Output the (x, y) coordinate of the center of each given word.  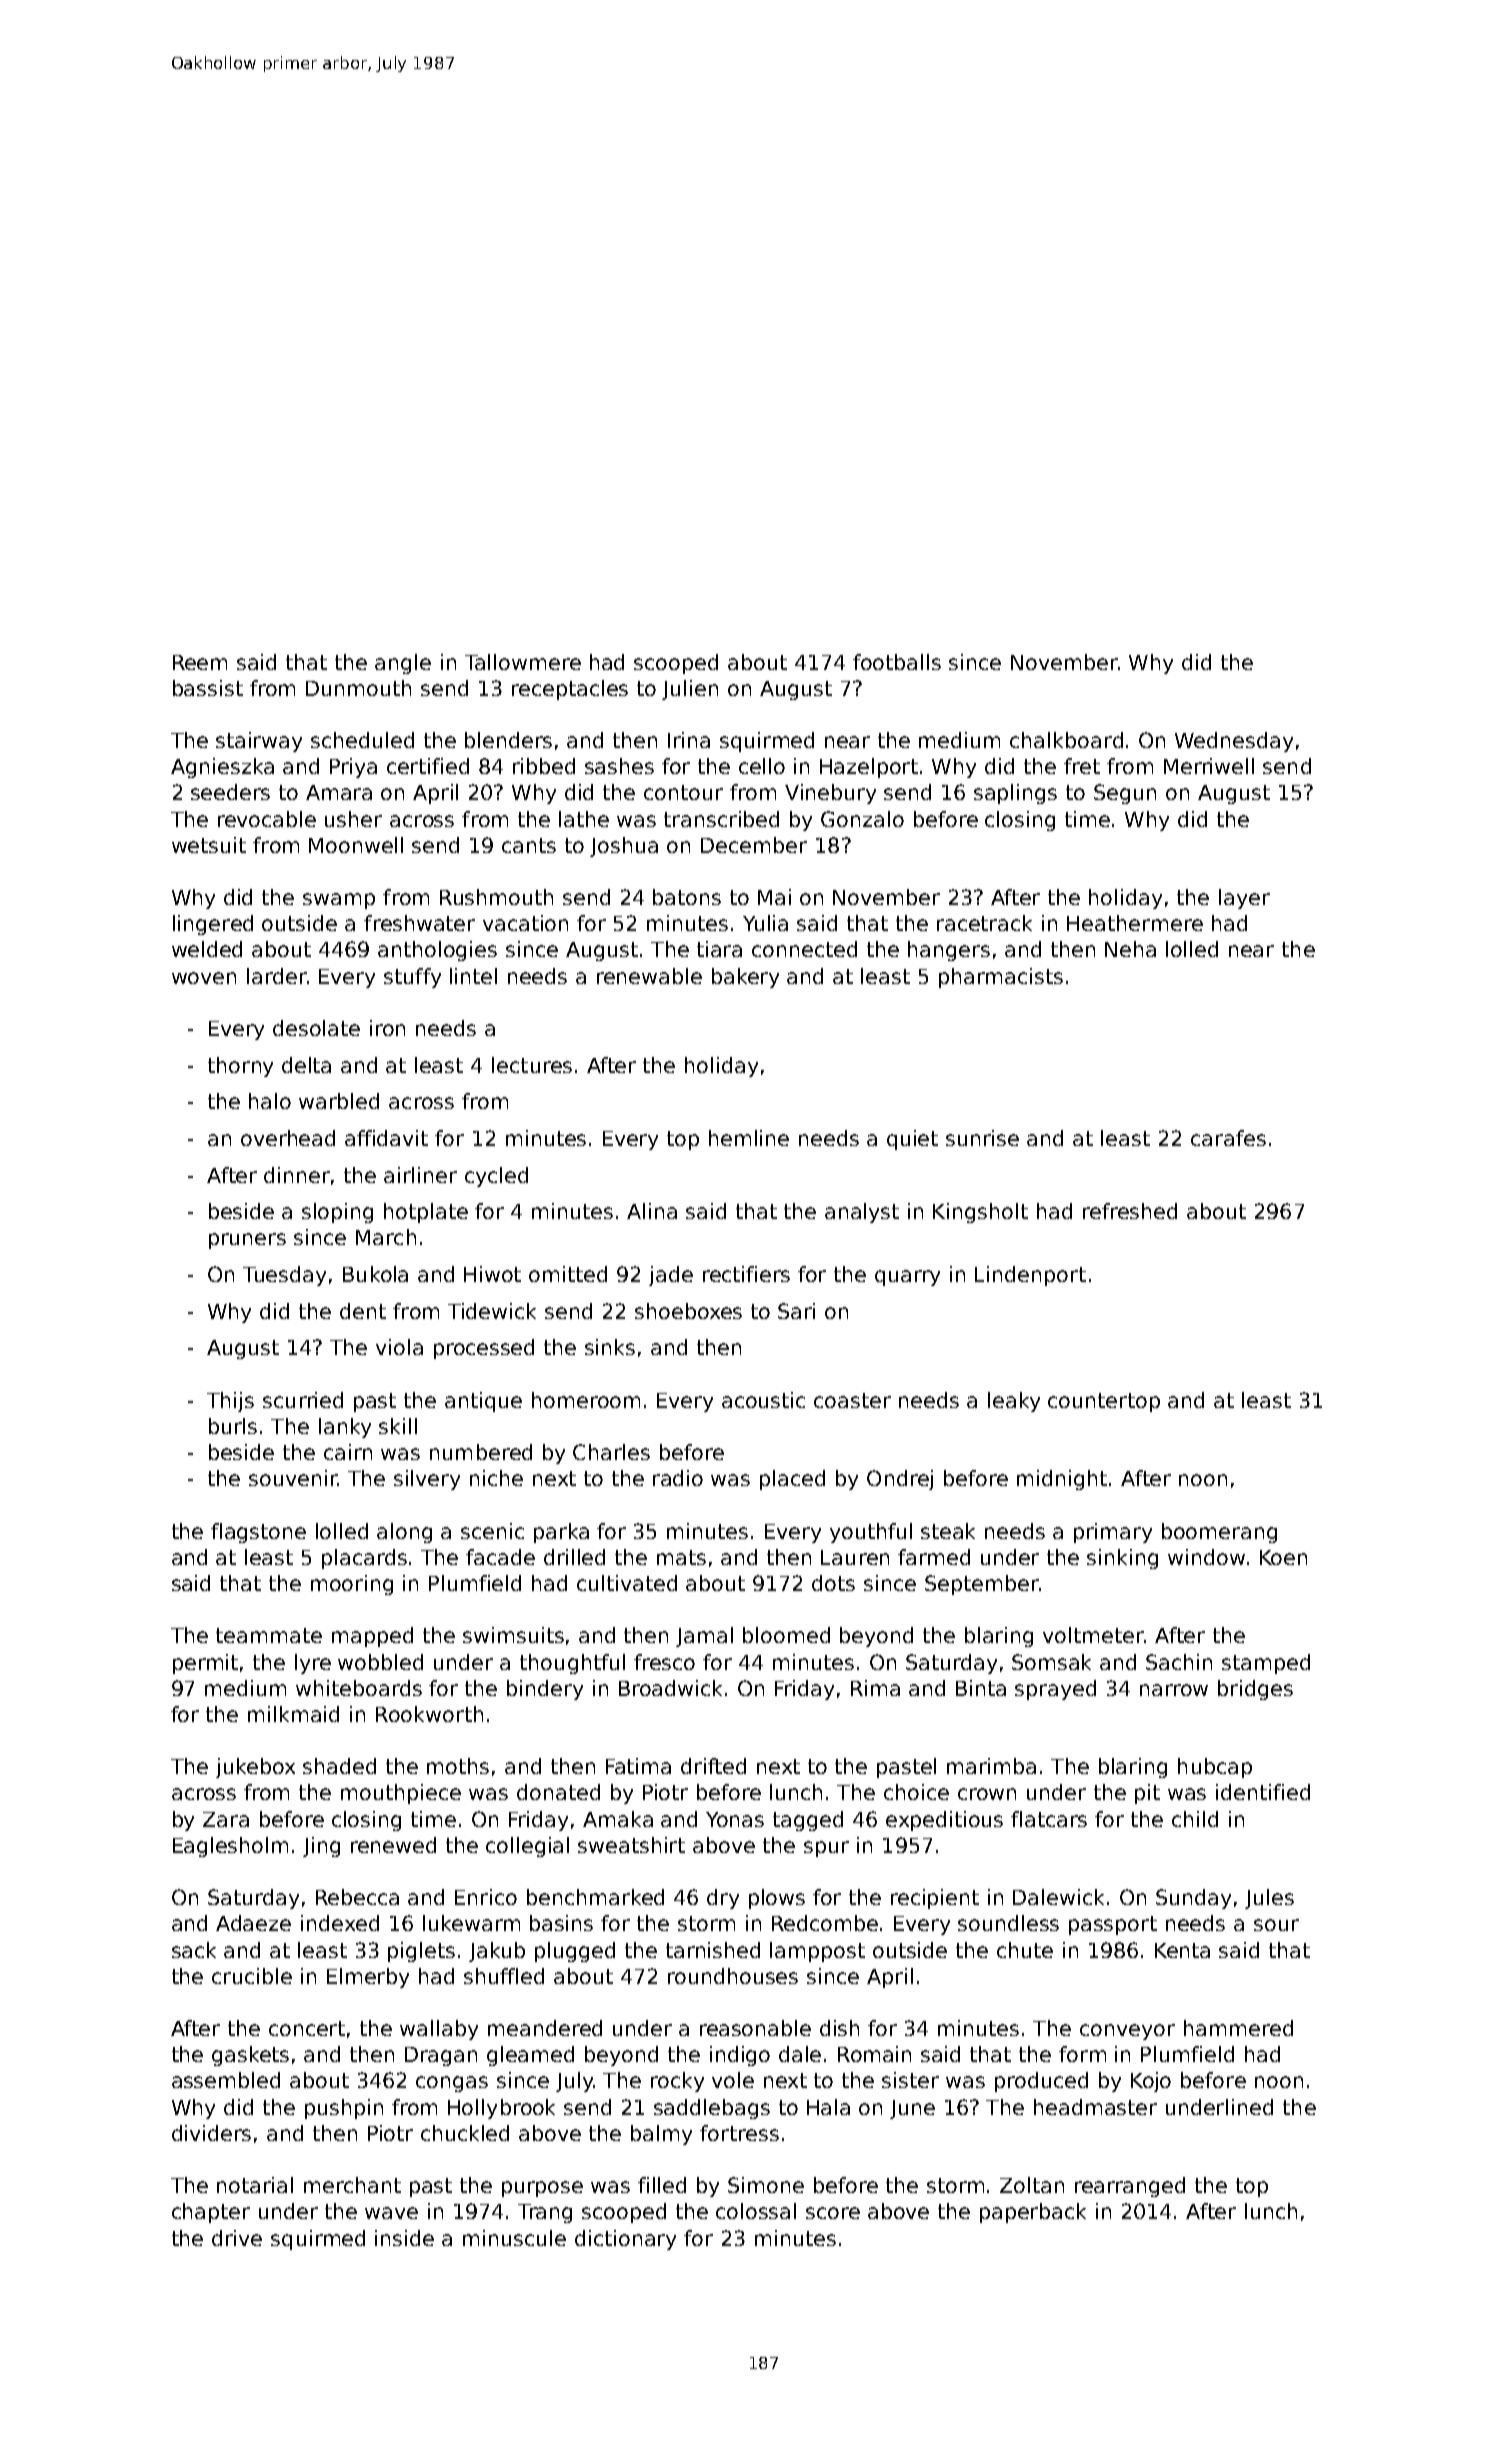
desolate (316, 1028)
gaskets (250, 2056)
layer (1244, 899)
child (1195, 1819)
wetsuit (209, 845)
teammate (269, 1635)
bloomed (786, 1635)
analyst (862, 1213)
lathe (584, 819)
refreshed (1130, 1211)
